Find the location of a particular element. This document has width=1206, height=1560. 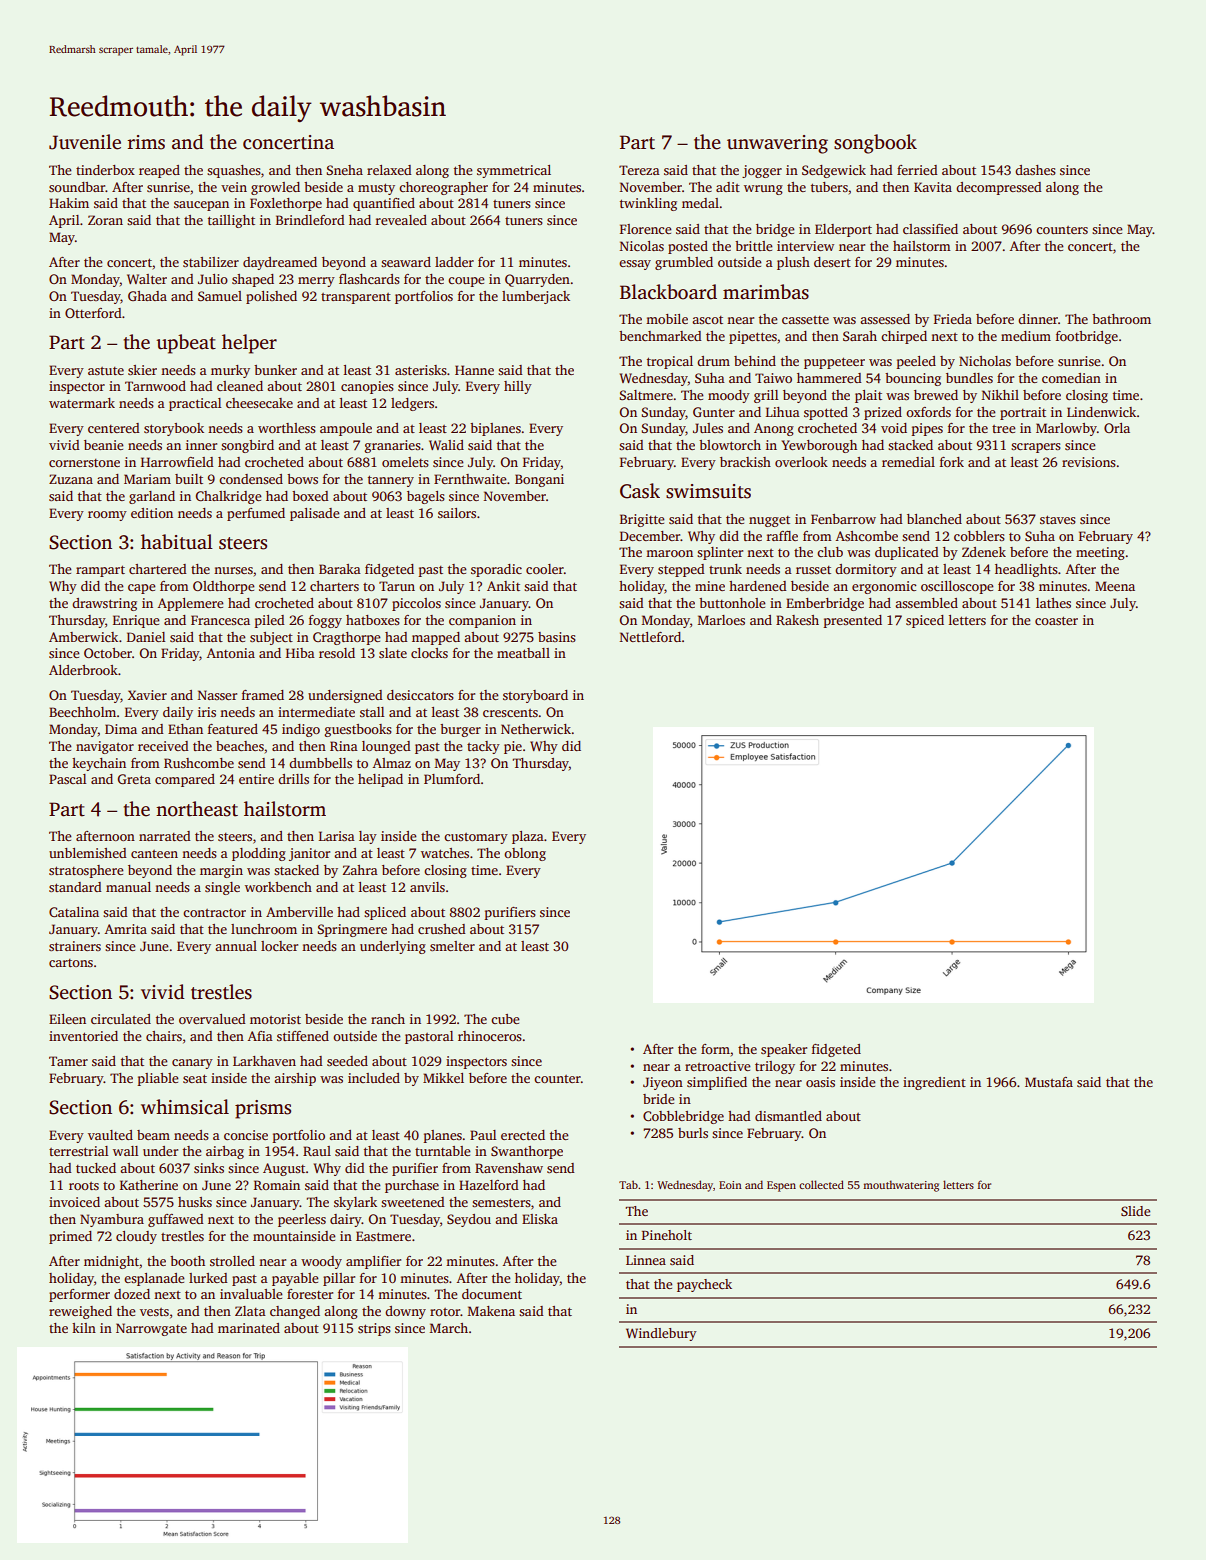

erected is located at coordinates (523, 1135).
